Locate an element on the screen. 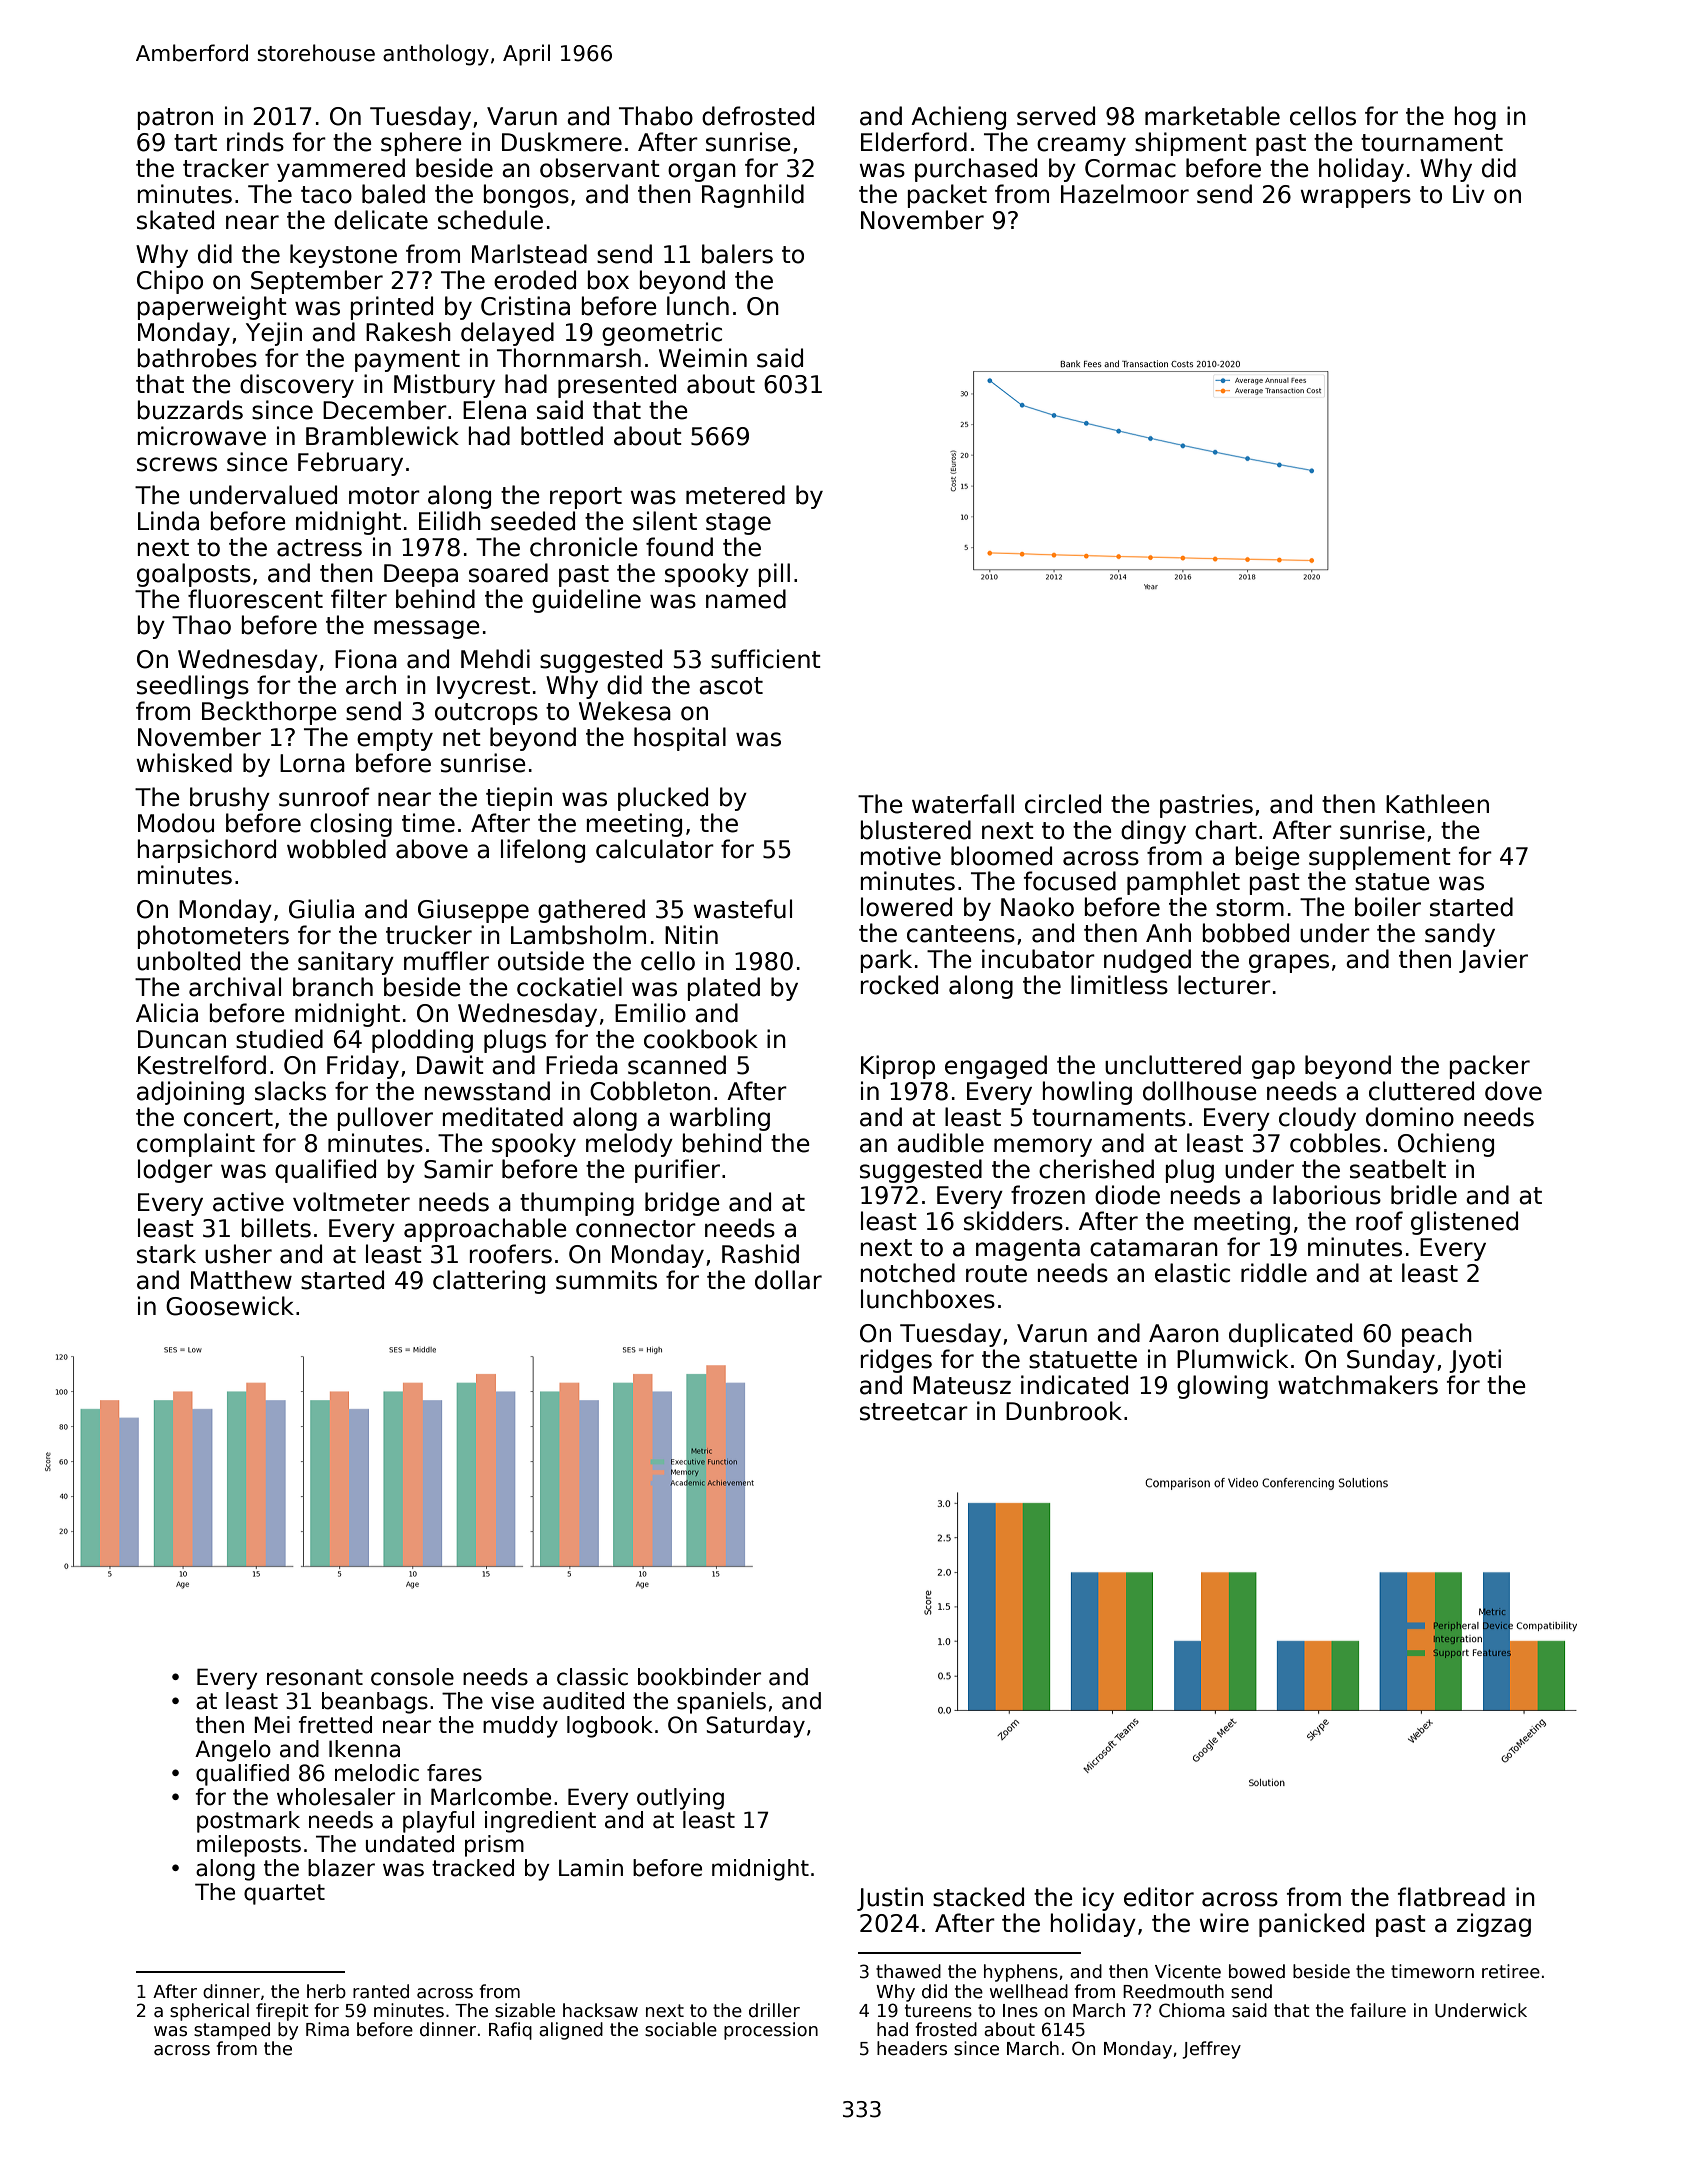 This screenshot has height=2178, width=1683. circled is located at coordinates (1063, 804).
